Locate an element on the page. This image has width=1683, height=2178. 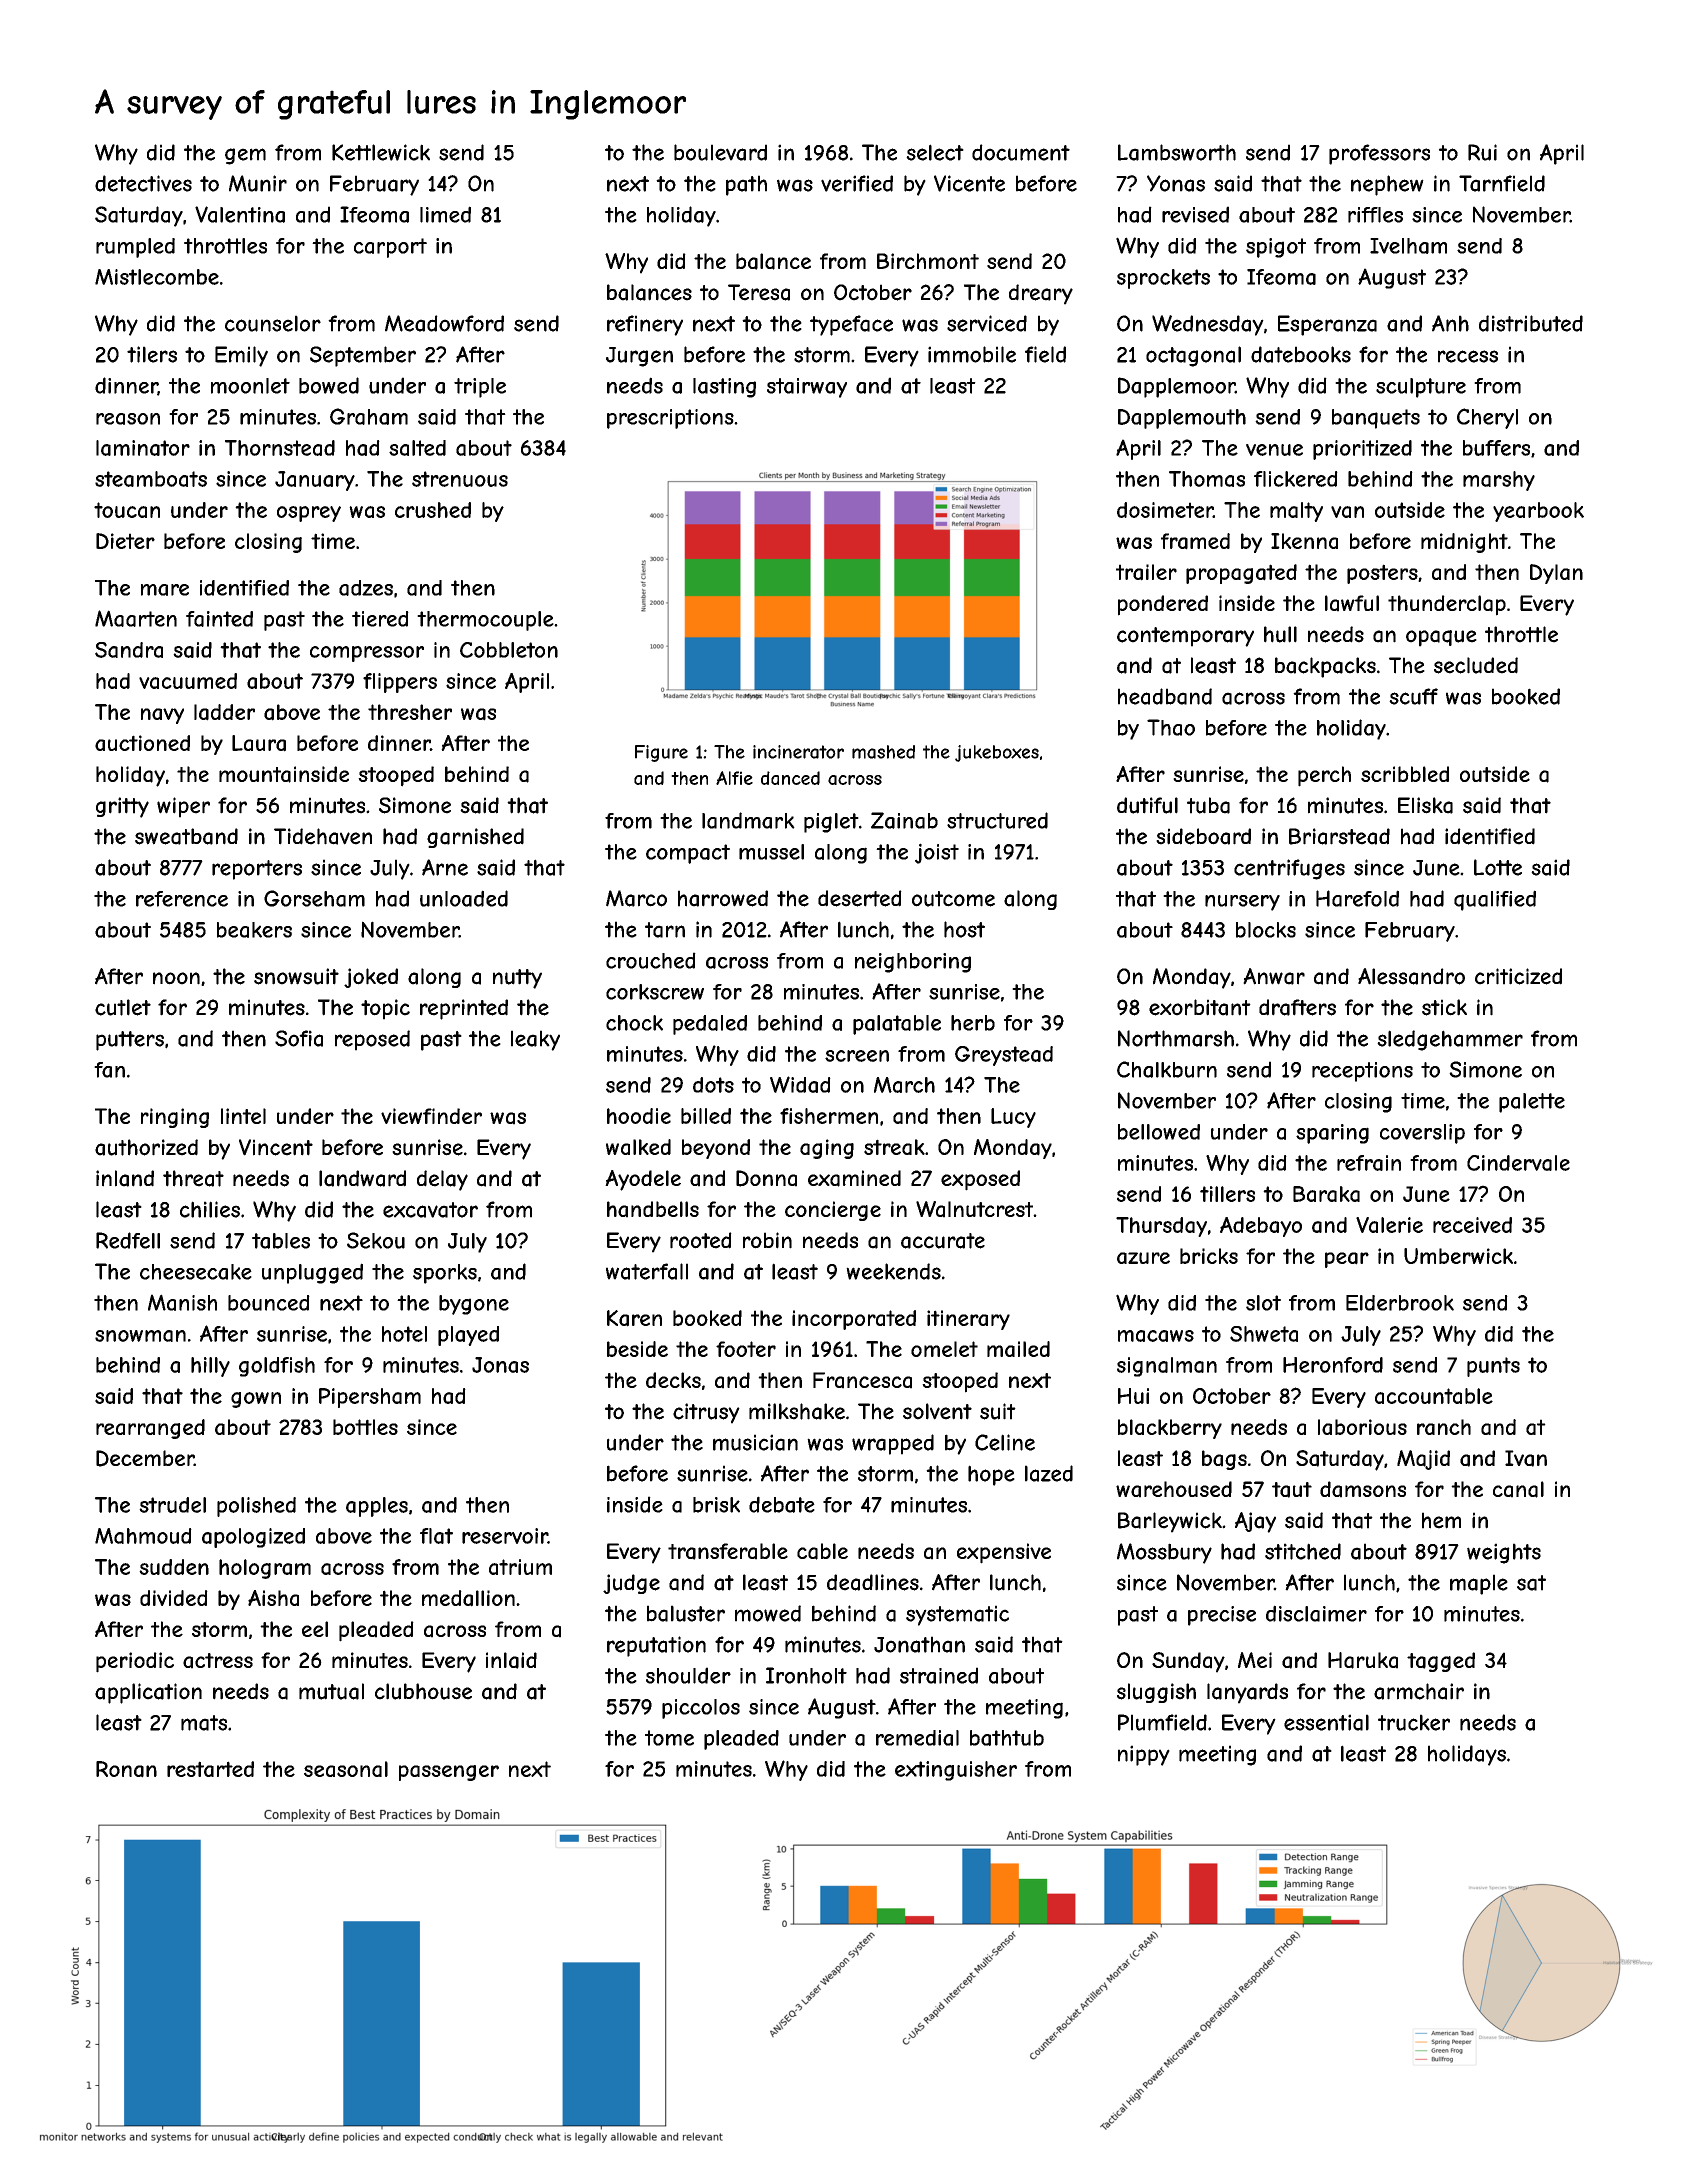
receptions is located at coordinates (1362, 1072).
